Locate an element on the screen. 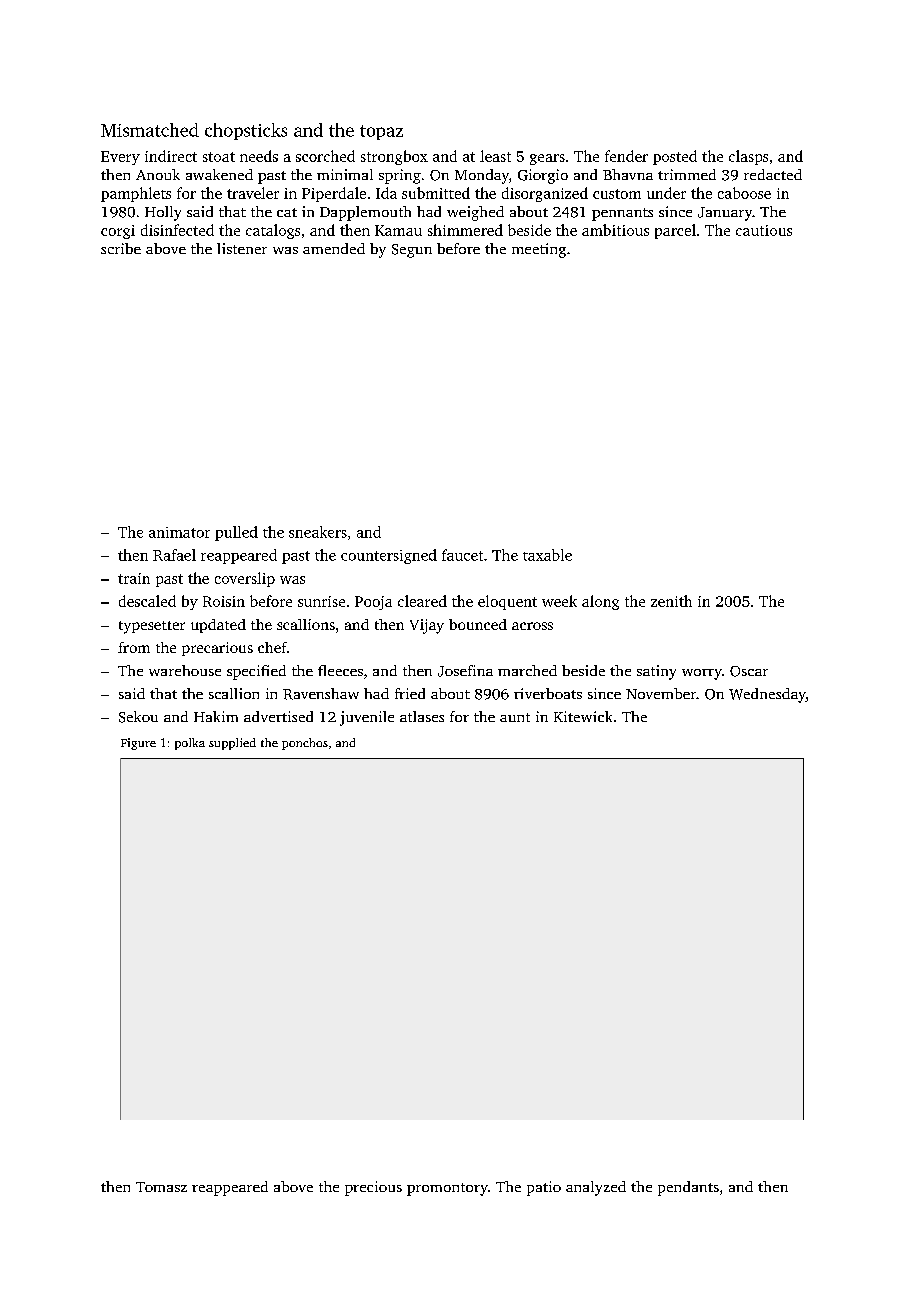 The height and width of the screenshot is (1308, 924). clasps is located at coordinates (748, 157).
